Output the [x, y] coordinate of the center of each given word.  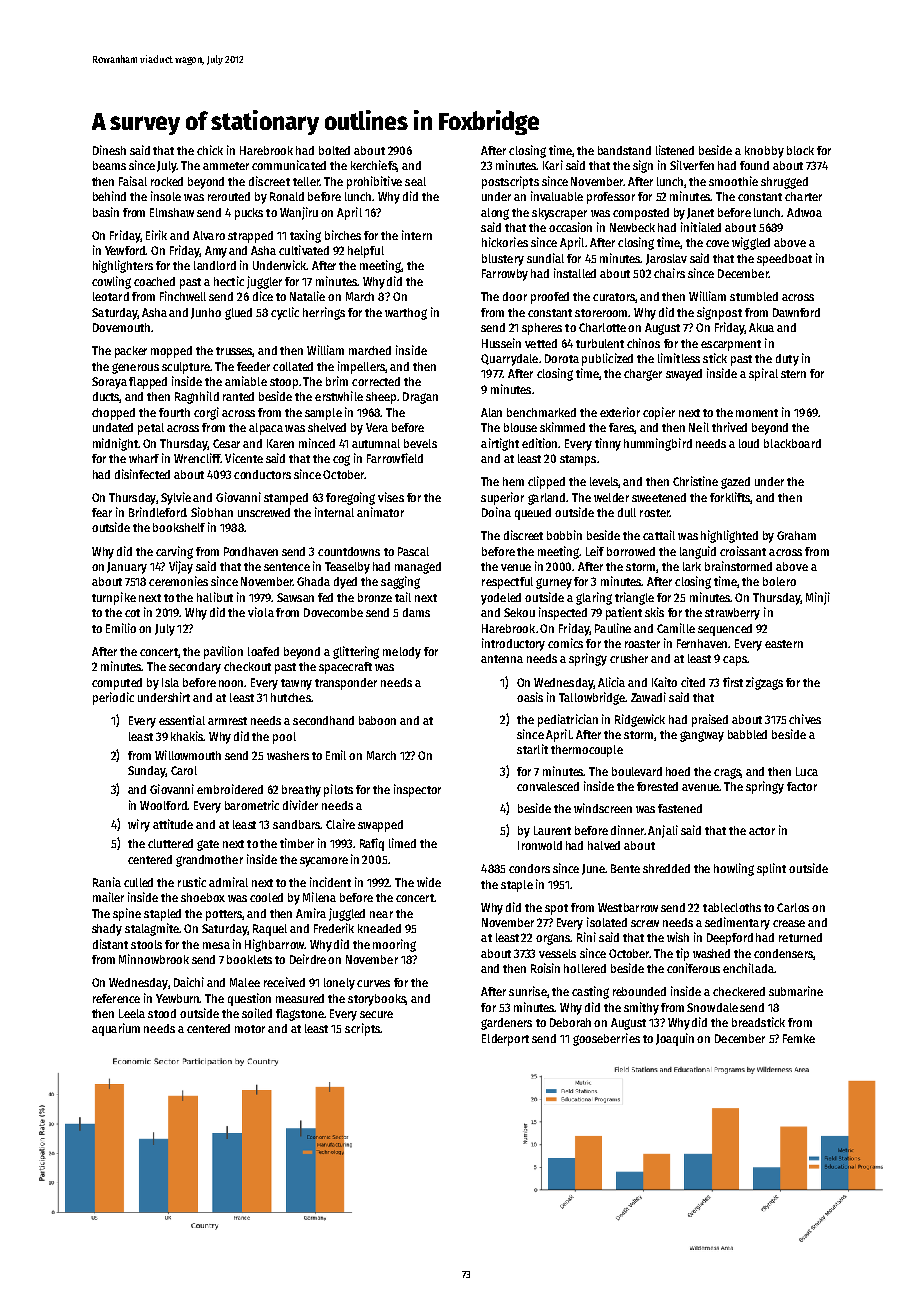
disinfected [142, 474]
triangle [634, 598]
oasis [530, 697]
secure [376, 1014]
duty [787, 360]
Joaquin [675, 1039]
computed [117, 684]
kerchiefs [374, 166]
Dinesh [109, 150]
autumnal [376, 443]
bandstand [624, 150]
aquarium [116, 1029]
